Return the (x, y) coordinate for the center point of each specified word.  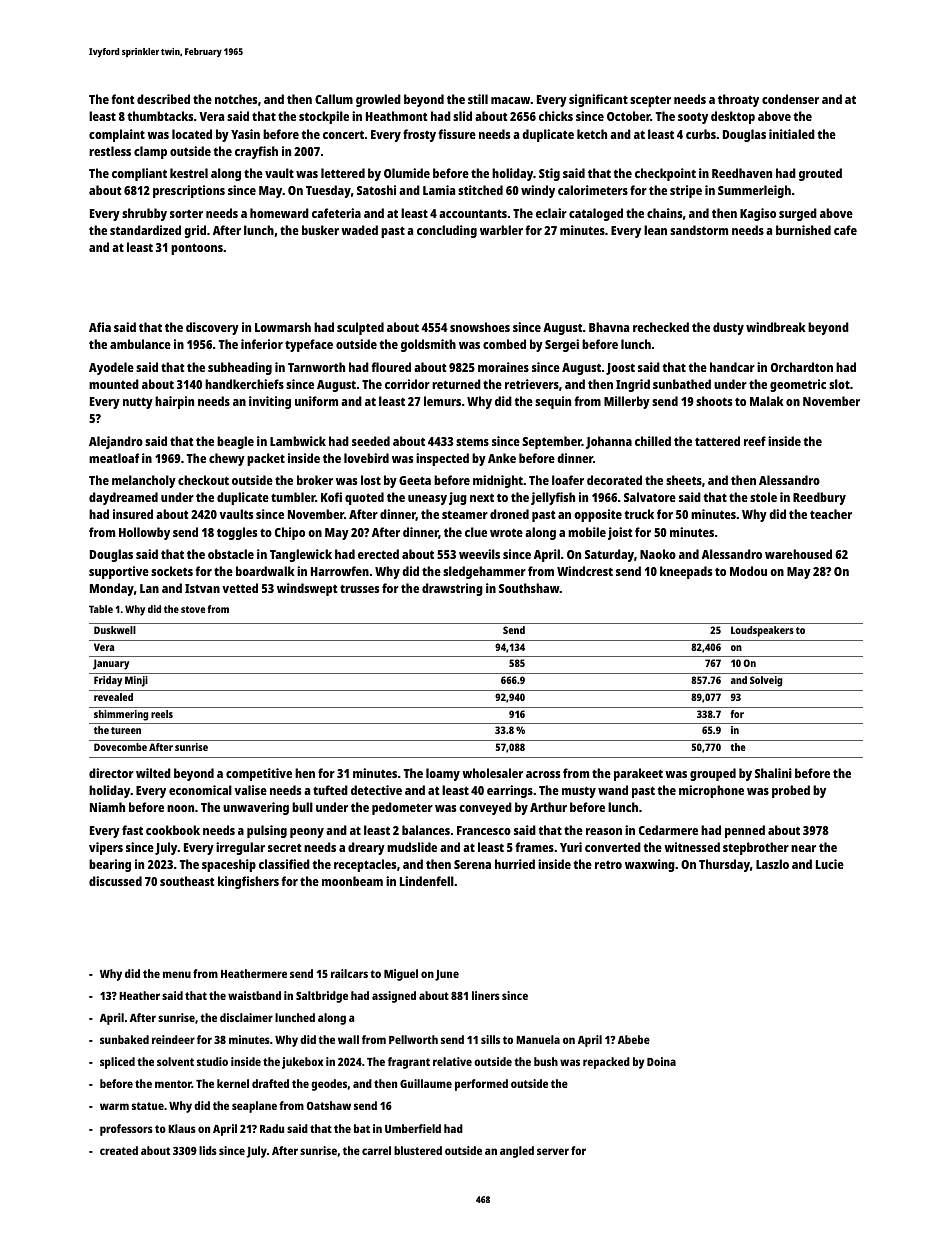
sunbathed (682, 384)
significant (598, 100)
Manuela (538, 1039)
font (122, 99)
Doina (661, 1061)
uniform (316, 401)
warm (114, 1106)
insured (133, 514)
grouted (820, 174)
